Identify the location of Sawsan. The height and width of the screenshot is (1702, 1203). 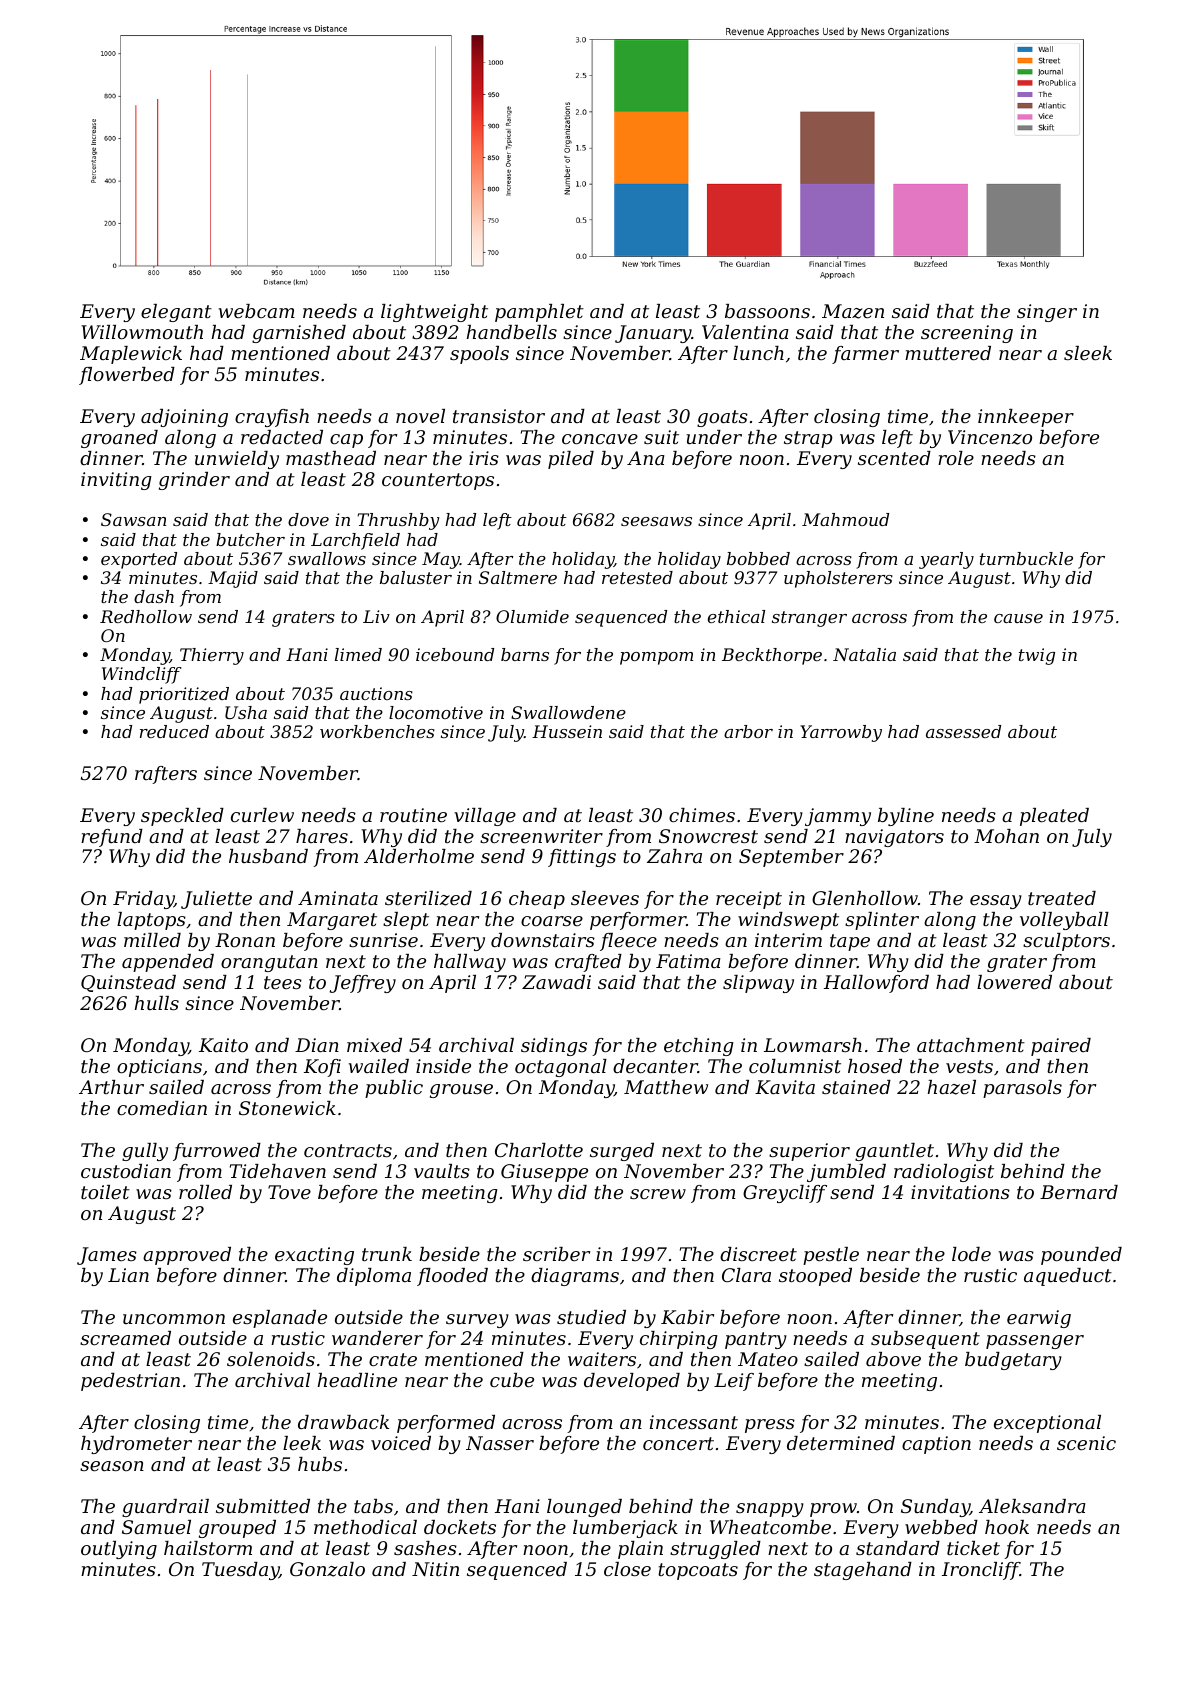
(134, 519).
